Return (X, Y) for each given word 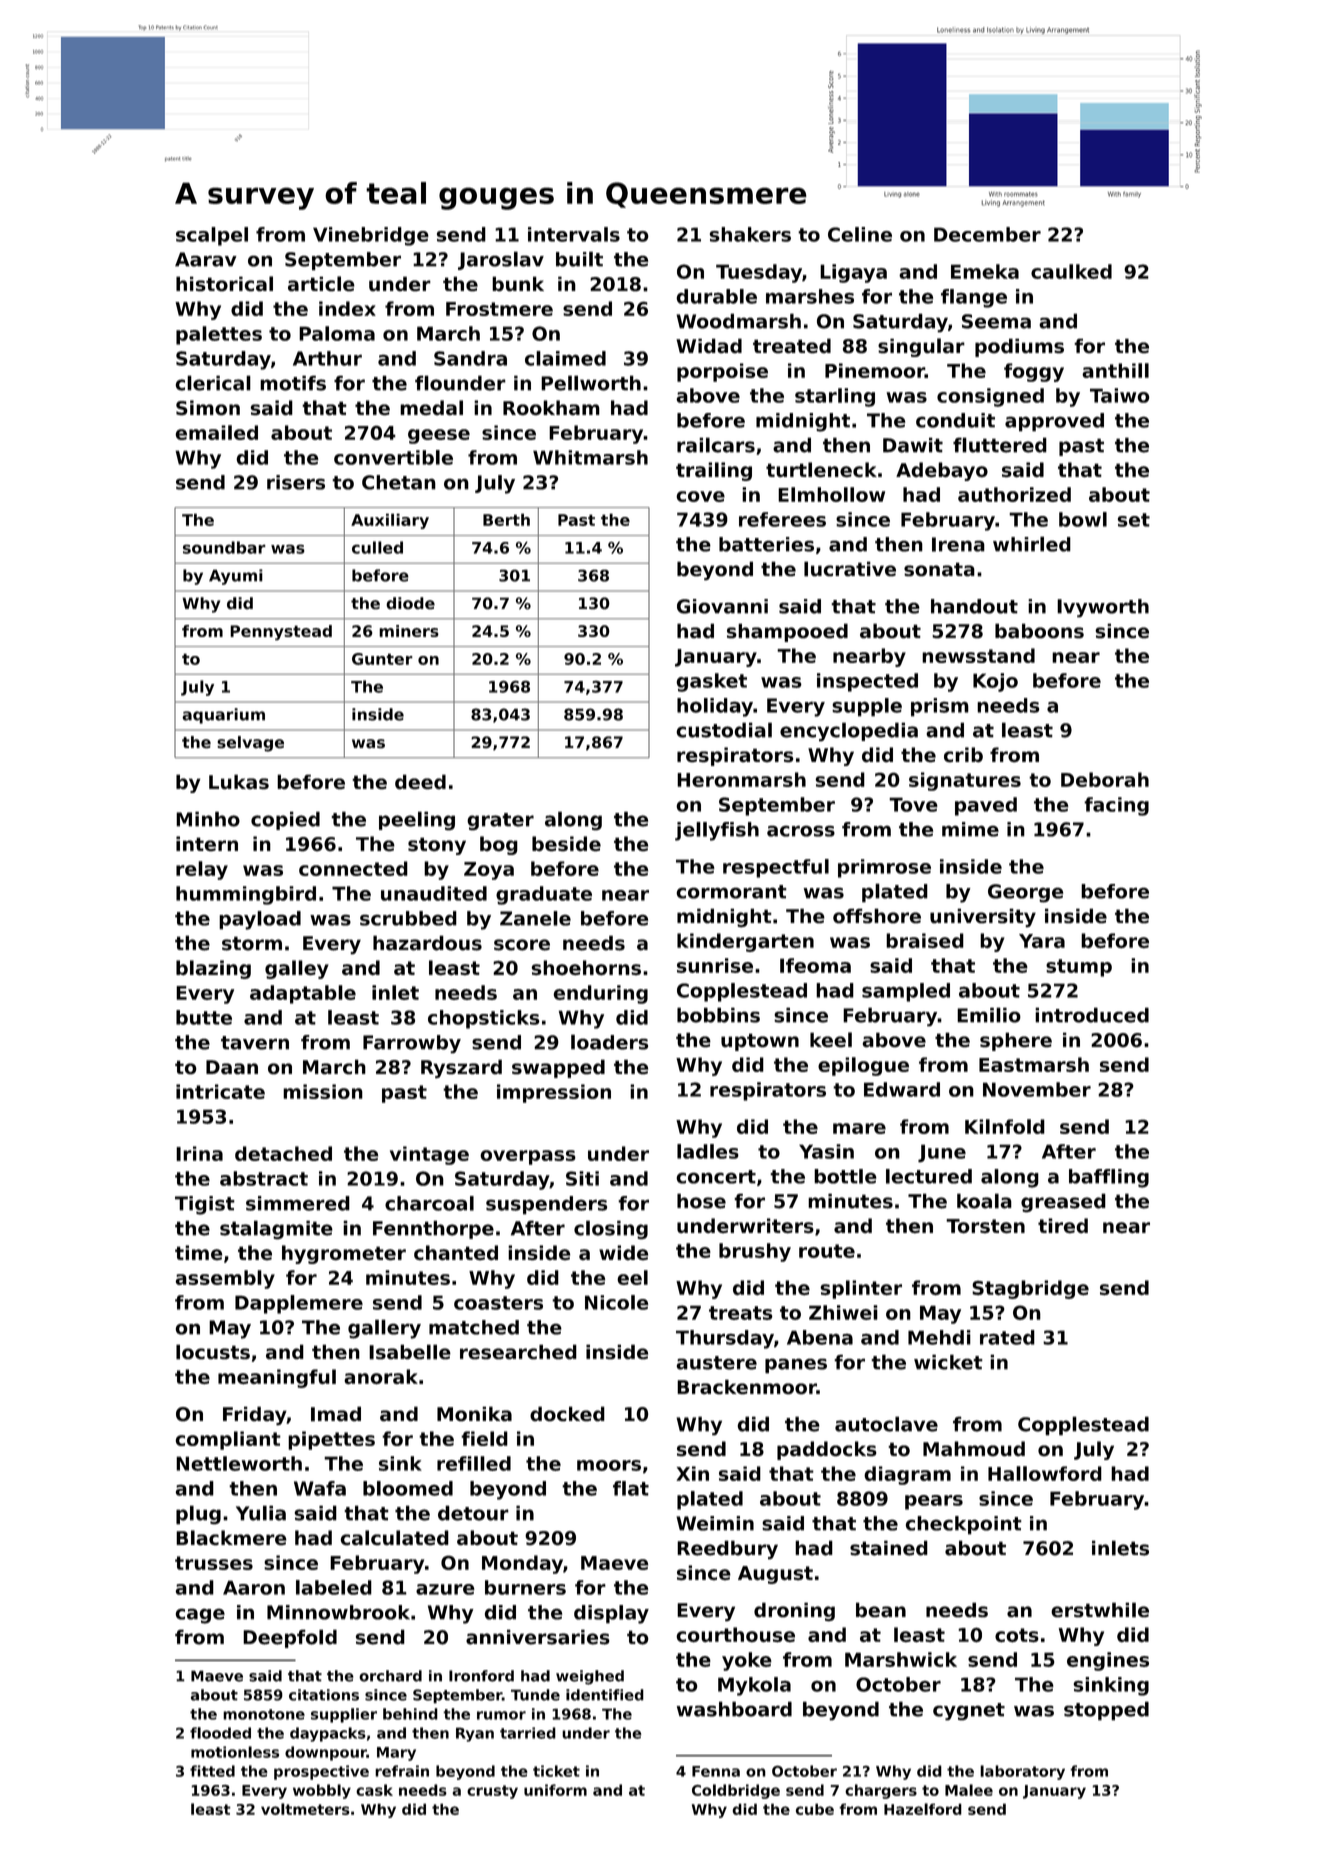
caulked (1071, 271)
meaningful (277, 1378)
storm (252, 943)
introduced (1092, 1015)
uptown (760, 1042)
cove (700, 496)
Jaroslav (501, 260)
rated (1007, 1337)
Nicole (617, 1302)
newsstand (978, 655)
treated (792, 346)
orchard (390, 1676)
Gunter (382, 659)
